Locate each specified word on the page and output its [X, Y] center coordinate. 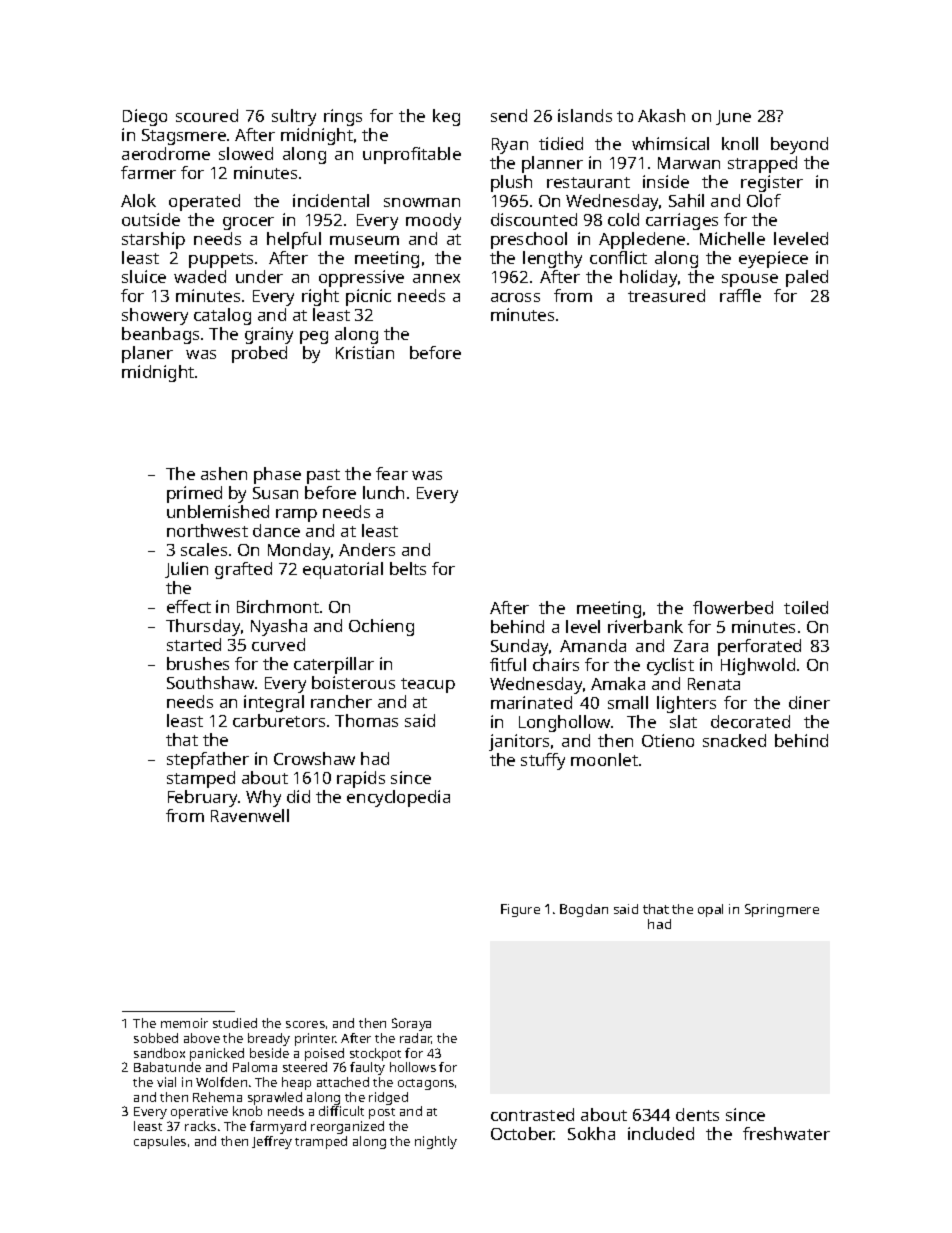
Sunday [519, 647]
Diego [145, 117]
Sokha [591, 1133]
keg [446, 117]
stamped [201, 779]
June [733, 117]
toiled [806, 607]
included [661, 1133]
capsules [160, 1142]
